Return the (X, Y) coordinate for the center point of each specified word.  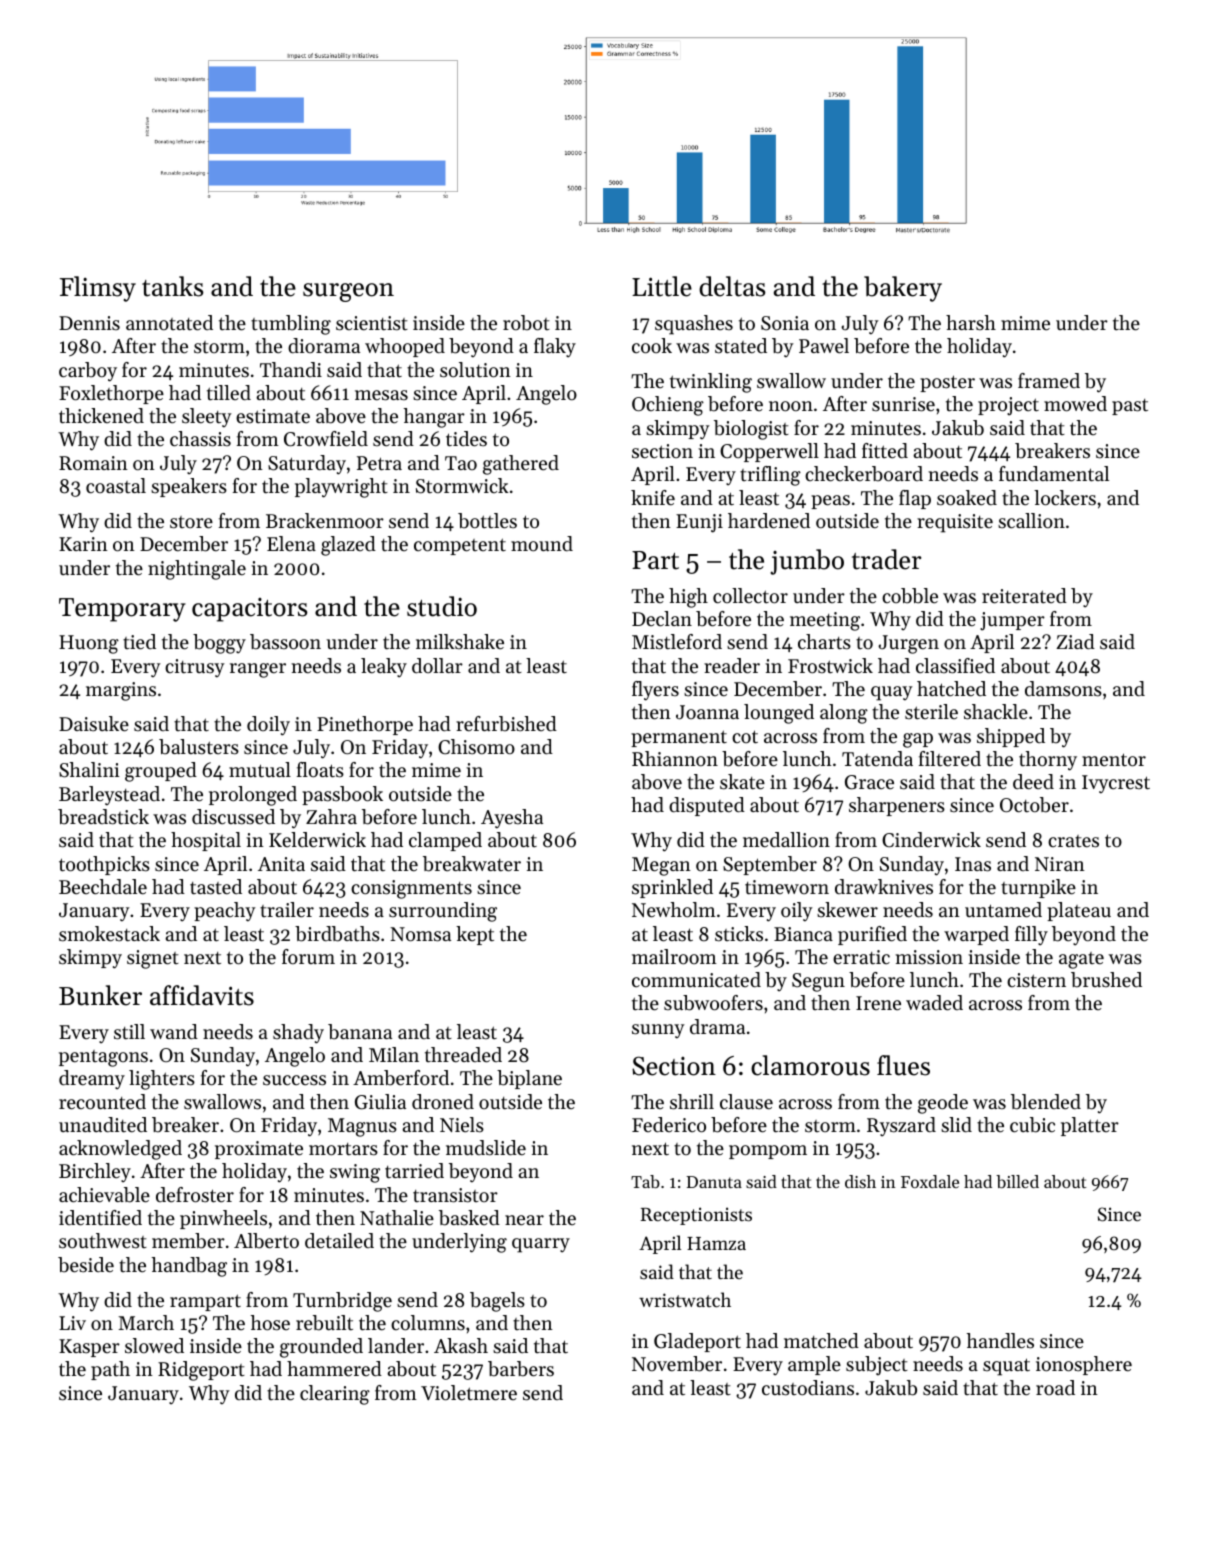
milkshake (460, 642)
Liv (72, 1323)
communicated (696, 980)
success (294, 1080)
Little (662, 286)
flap (915, 499)
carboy (88, 372)
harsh (971, 322)
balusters (199, 747)
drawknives (884, 887)
